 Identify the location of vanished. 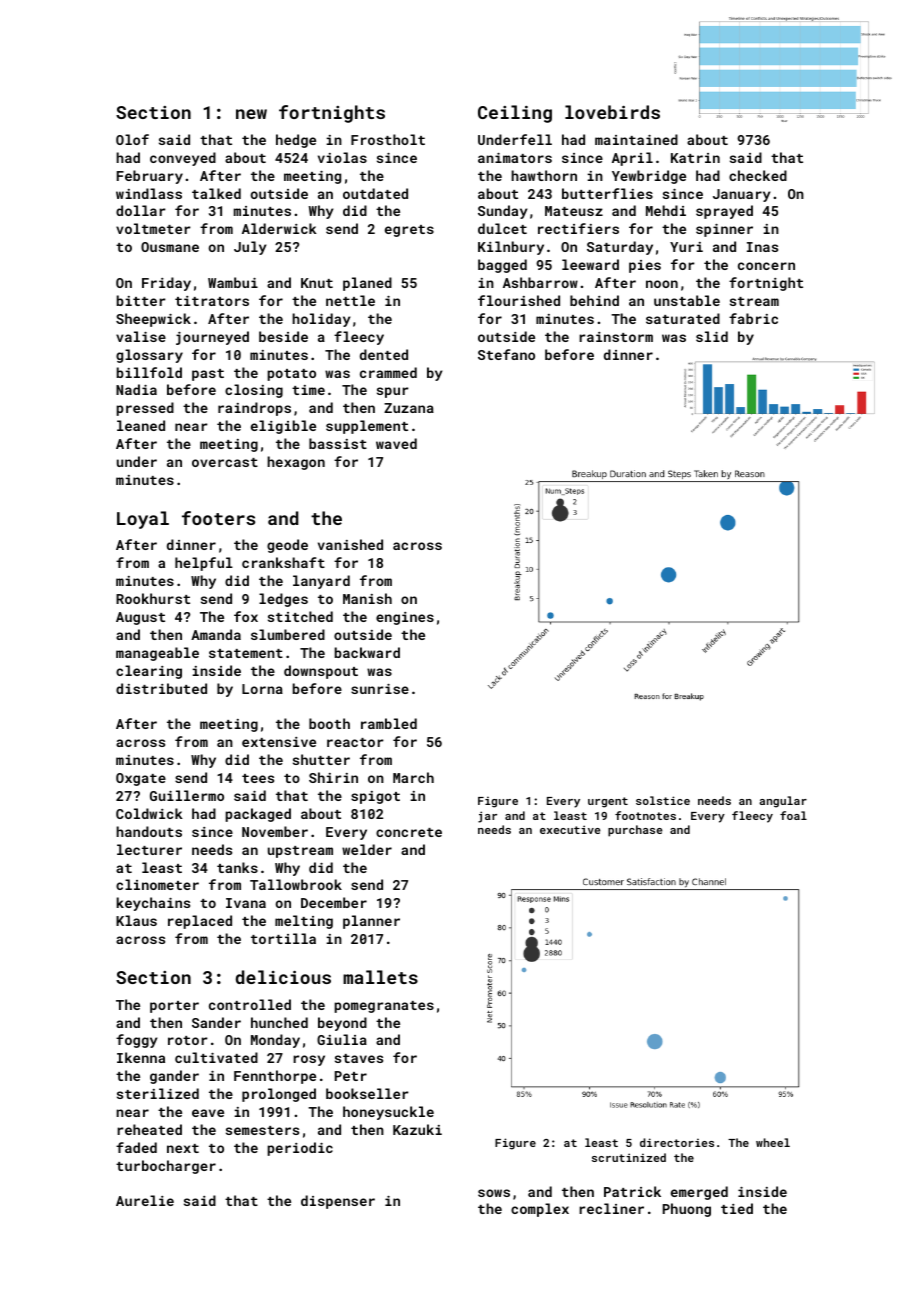
(350, 544).
